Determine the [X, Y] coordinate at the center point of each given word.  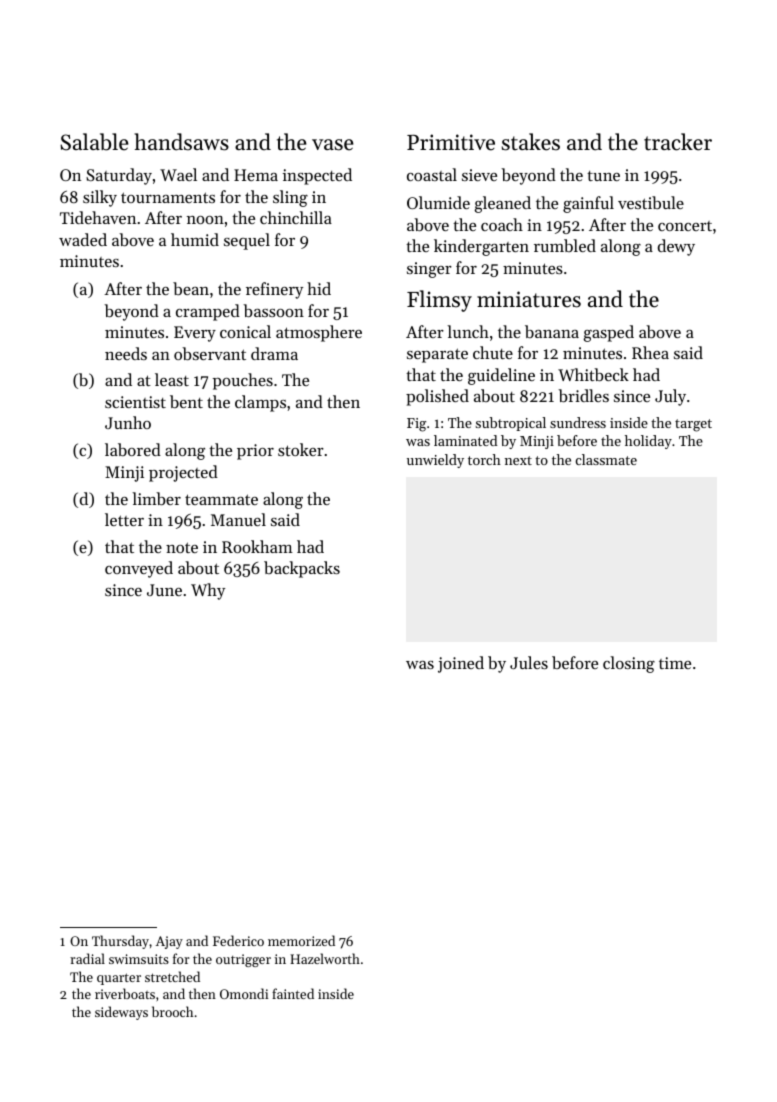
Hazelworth [325, 958]
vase [333, 145]
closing [629, 664]
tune [603, 176]
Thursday [120, 942]
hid [319, 288]
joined [461, 664]
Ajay [169, 942]
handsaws [181, 142]
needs [126, 353]
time [675, 663]
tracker [678, 142]
